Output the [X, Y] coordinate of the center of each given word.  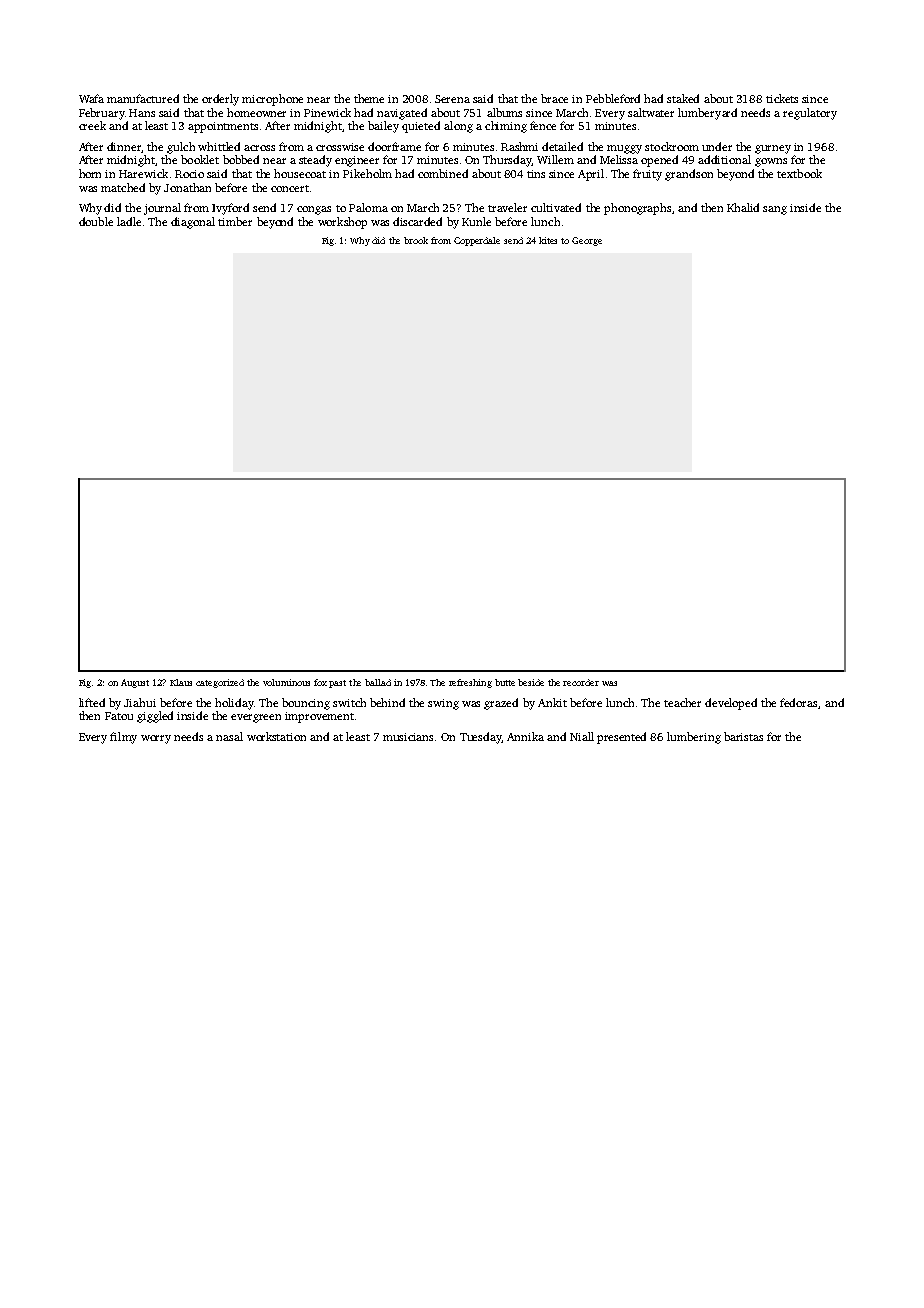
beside [531, 682]
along [458, 127]
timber [235, 221]
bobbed [241, 159]
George [587, 241]
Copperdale [477, 241]
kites [548, 240]
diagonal [193, 223]
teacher [682, 702]
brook [416, 240]
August [135, 683]
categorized [220, 683]
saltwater [651, 112]
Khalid [743, 207]
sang [775, 210]
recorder [581, 682]
